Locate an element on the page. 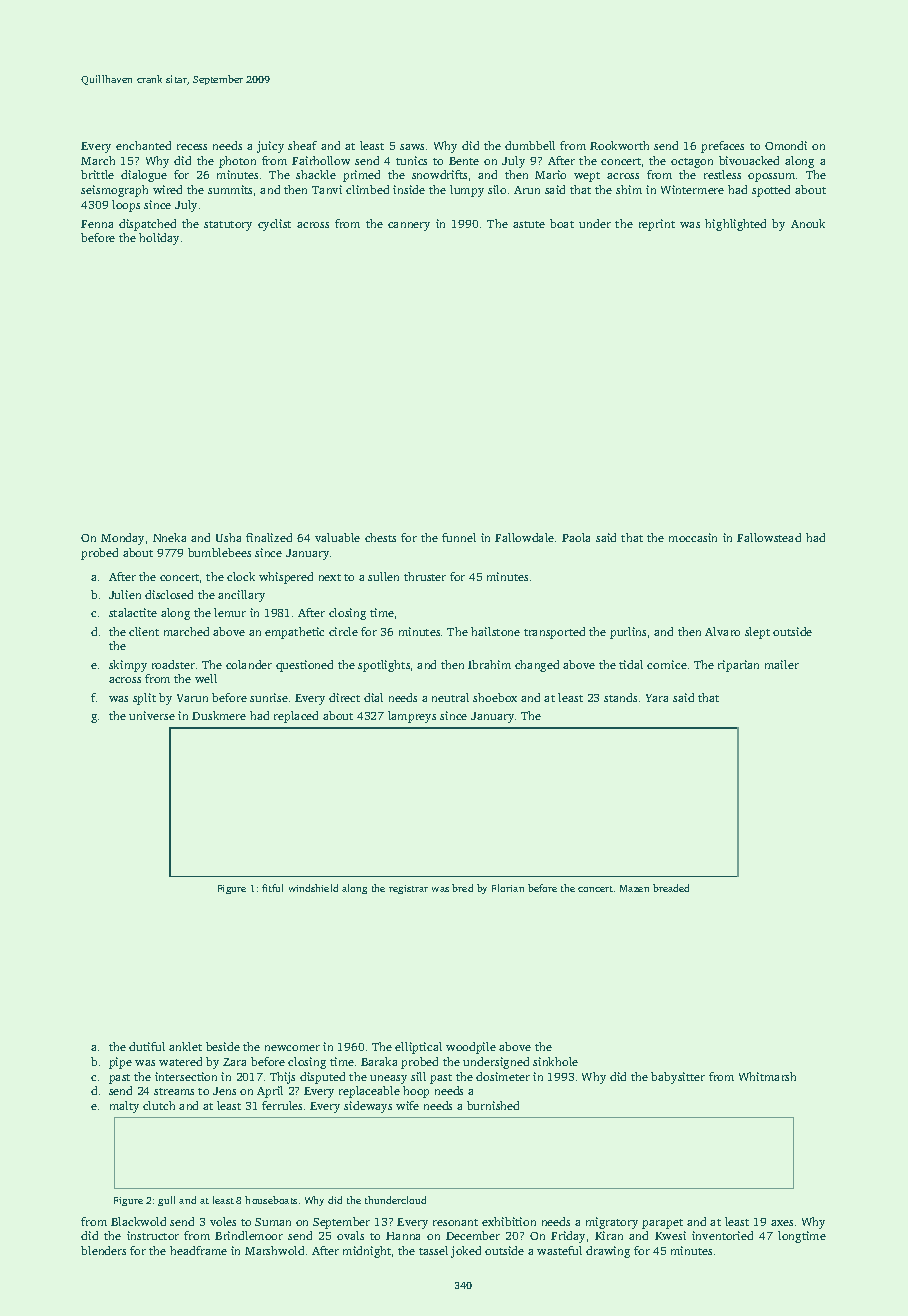  universe is located at coordinates (152, 715).
